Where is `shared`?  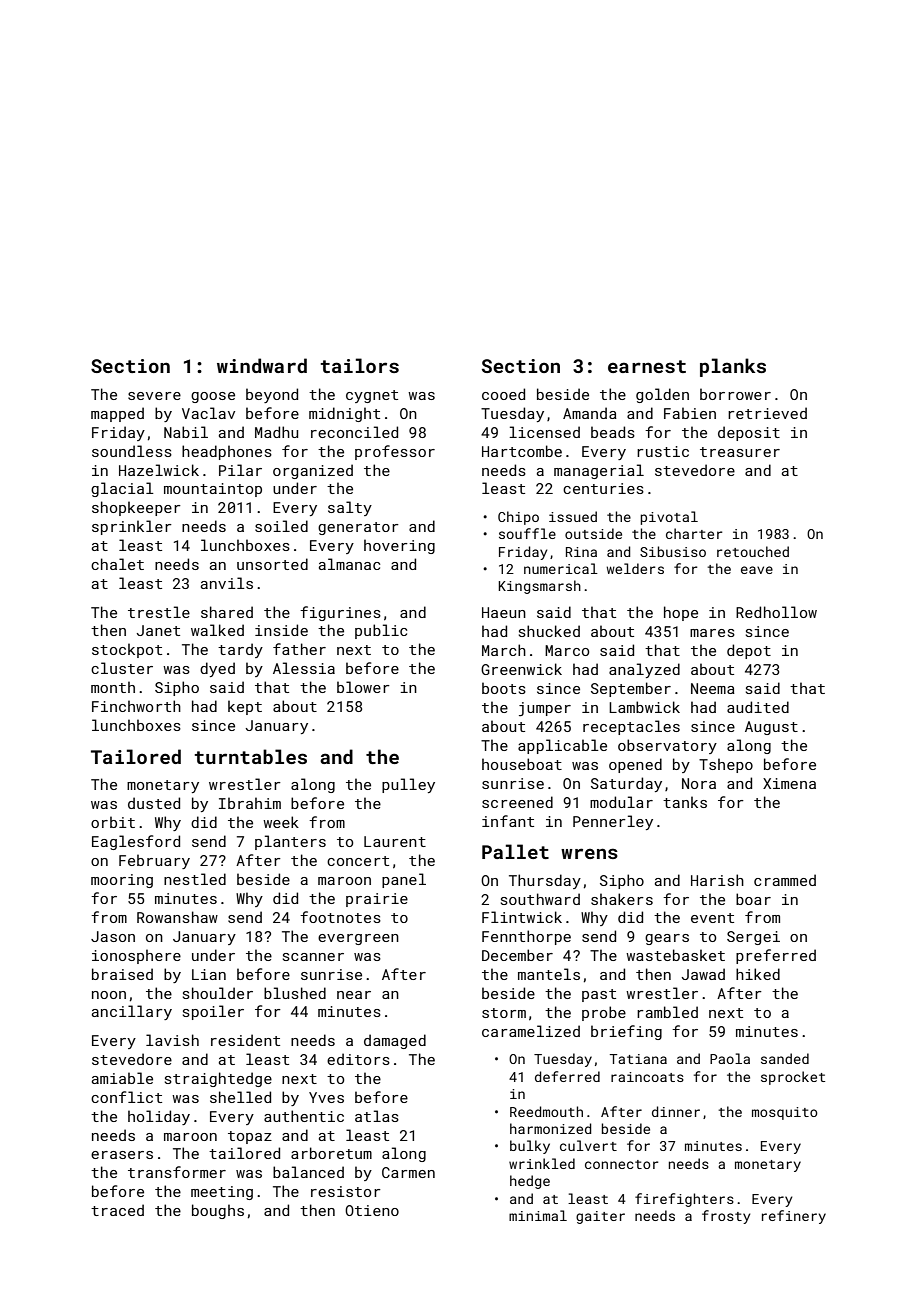 shared is located at coordinates (227, 612).
